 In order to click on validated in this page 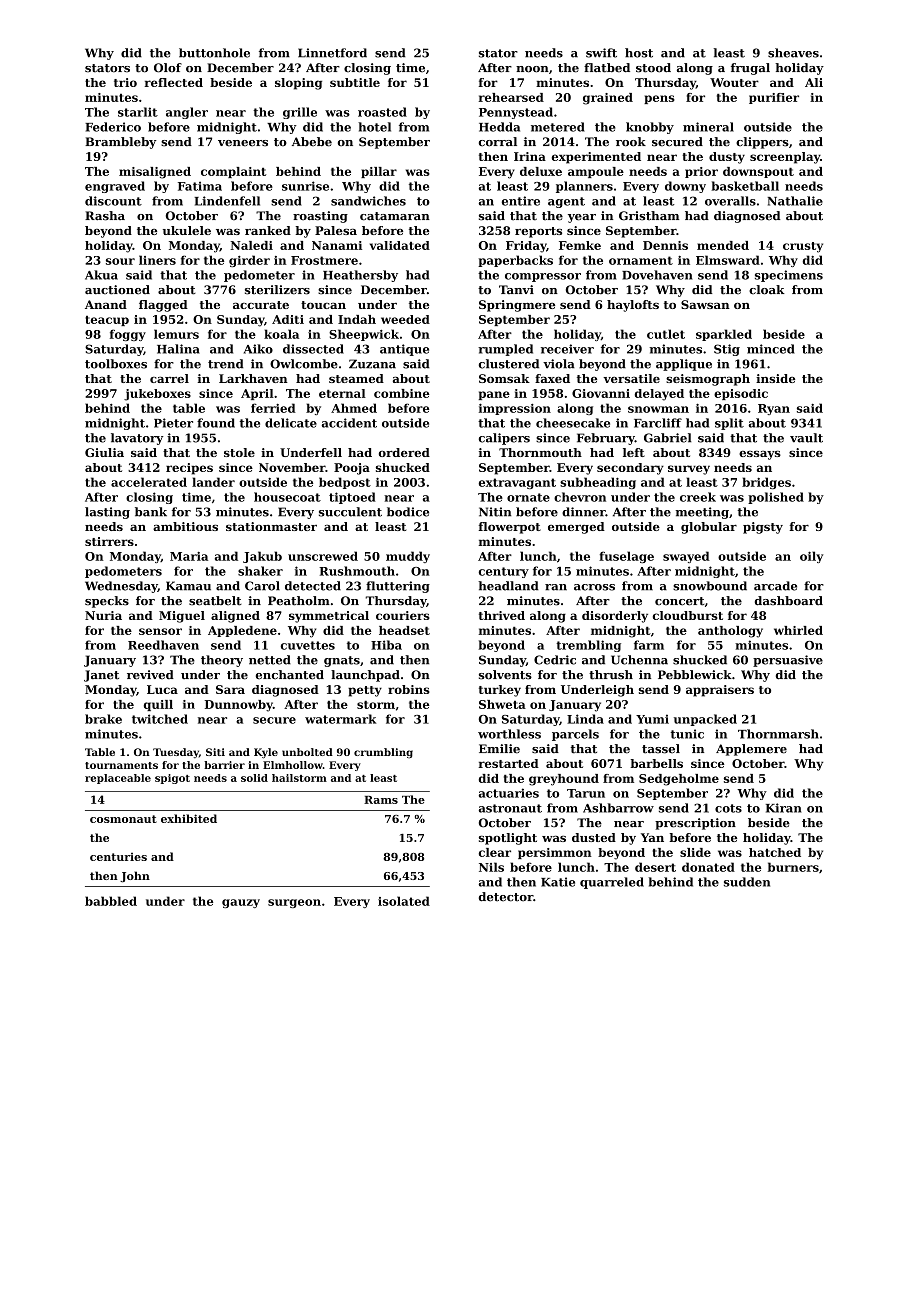, I will do `click(400, 245)`.
